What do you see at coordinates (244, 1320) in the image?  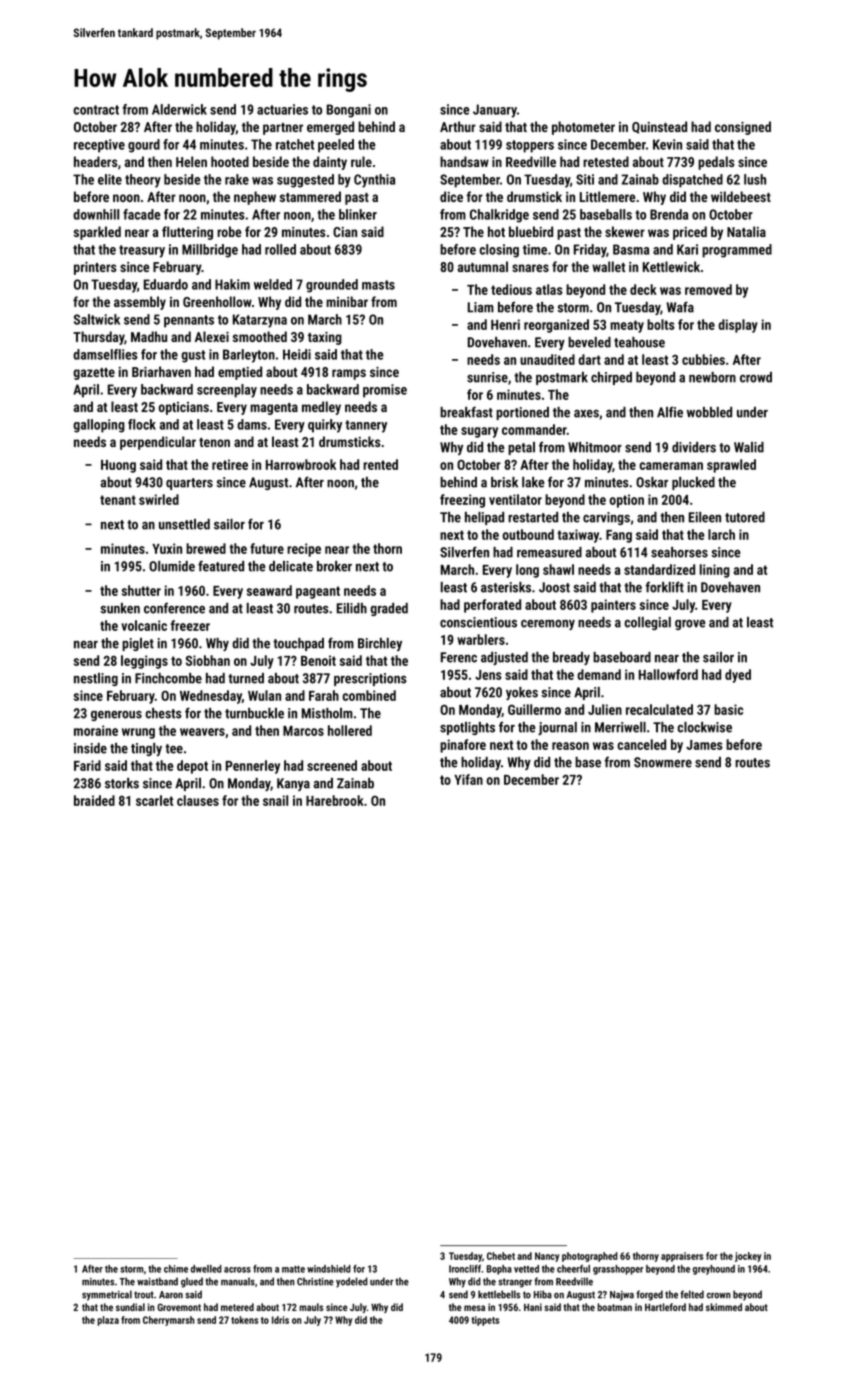 I see `tokens` at bounding box center [244, 1320].
